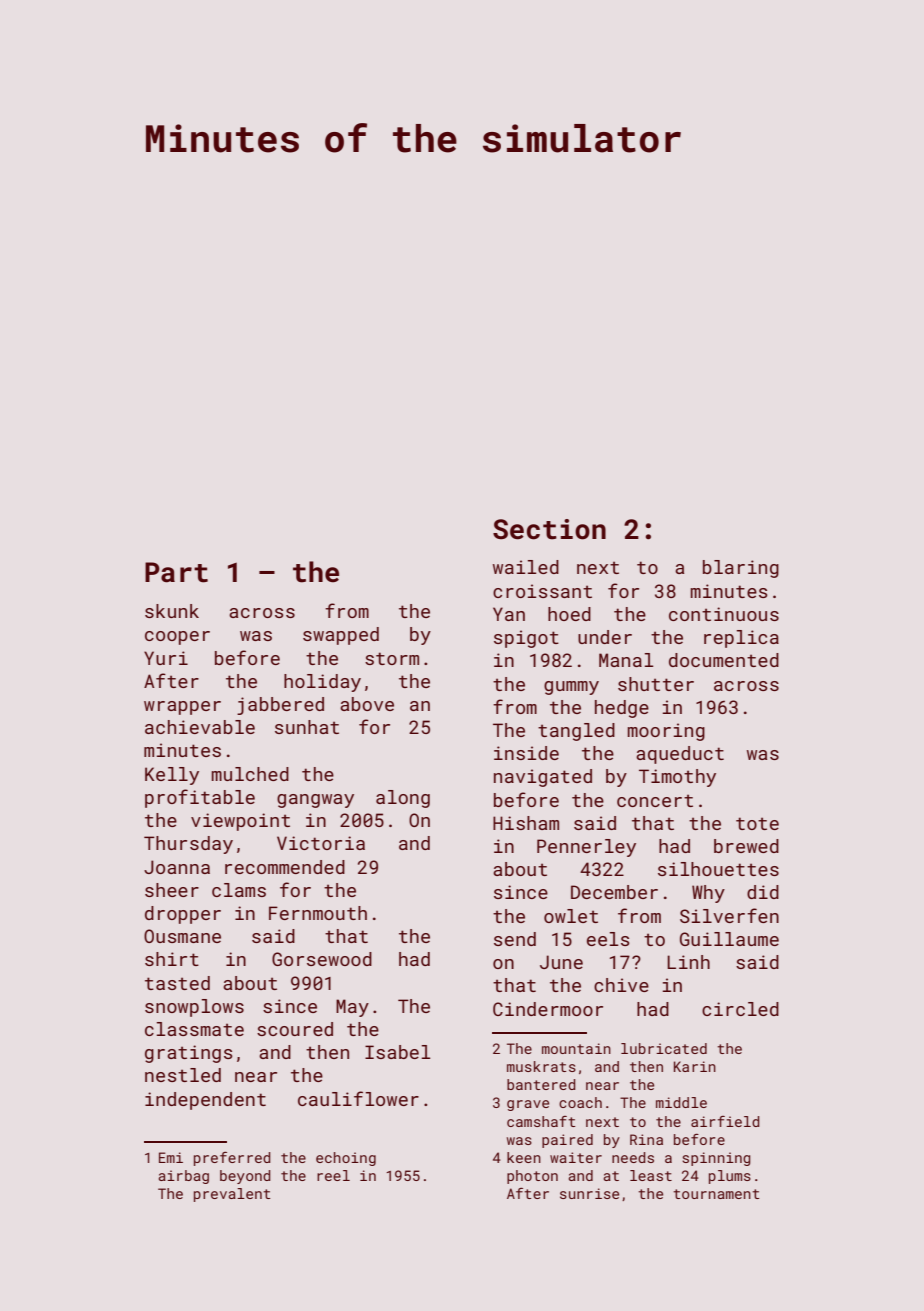 The width and height of the page is (924, 1311). What do you see at coordinates (729, 915) in the page?
I see `Silverfen` at bounding box center [729, 915].
